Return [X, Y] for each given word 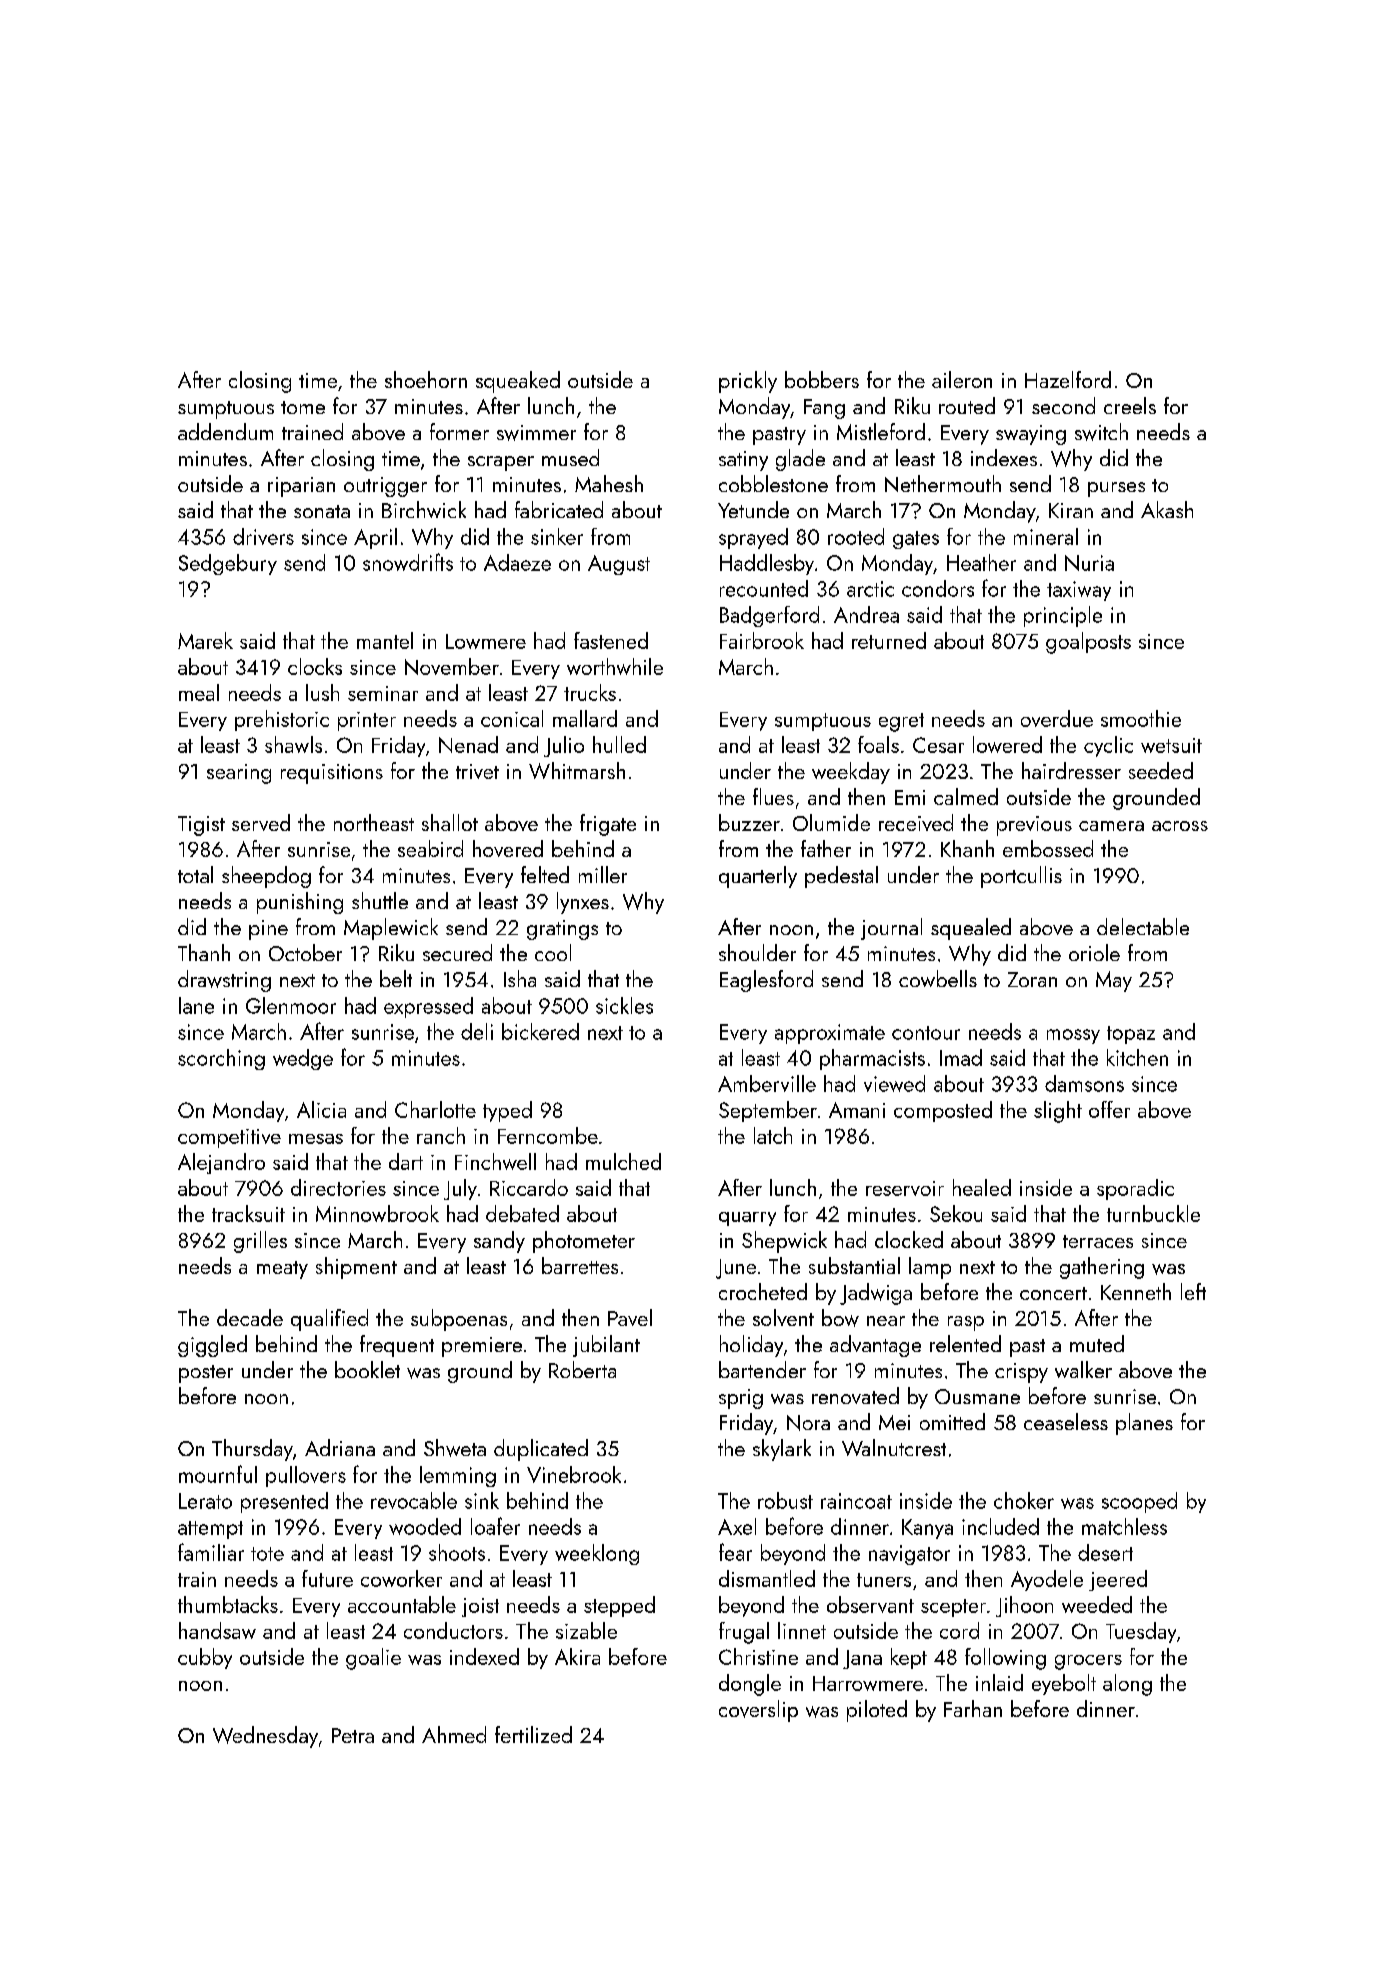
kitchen [1137, 1057]
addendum [225, 431]
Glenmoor [291, 1005]
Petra [353, 1735]
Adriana [340, 1447]
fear [735, 1552]
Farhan [973, 1708]
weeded [1097, 1604]
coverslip [758, 1711]
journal [891, 929]
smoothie [1141, 718]
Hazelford [1068, 379]
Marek [205, 640]
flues [773, 796]
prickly [748, 382]
